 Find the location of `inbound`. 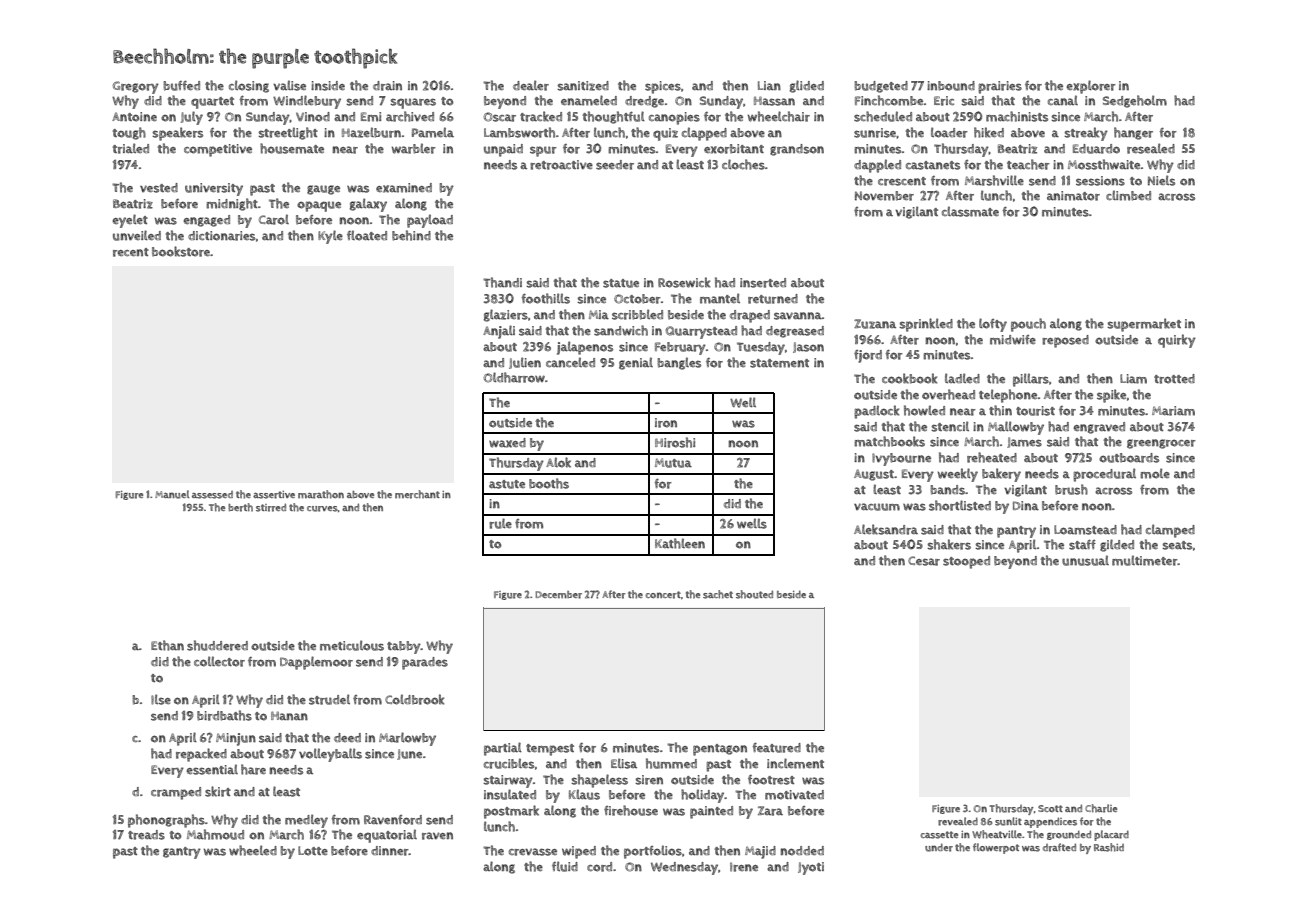

inbound is located at coordinates (951, 86).
